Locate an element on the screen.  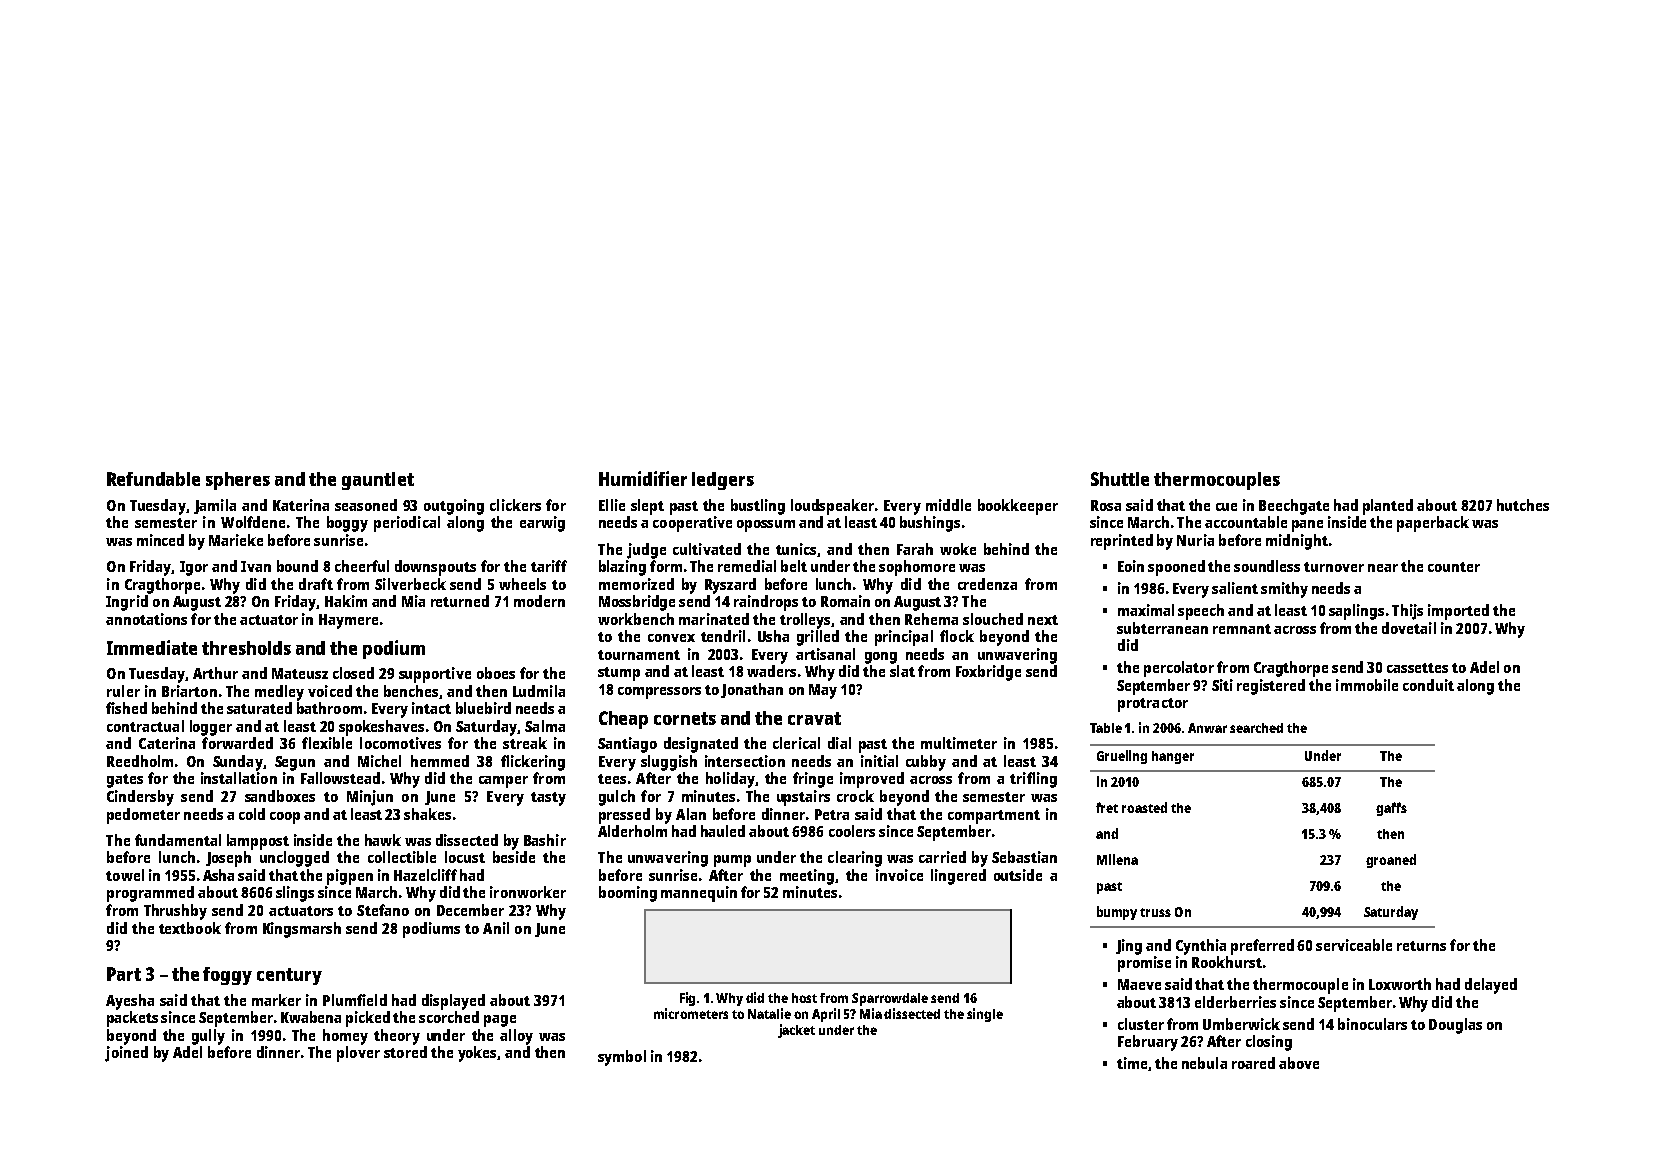
hutches is located at coordinates (1523, 505).
